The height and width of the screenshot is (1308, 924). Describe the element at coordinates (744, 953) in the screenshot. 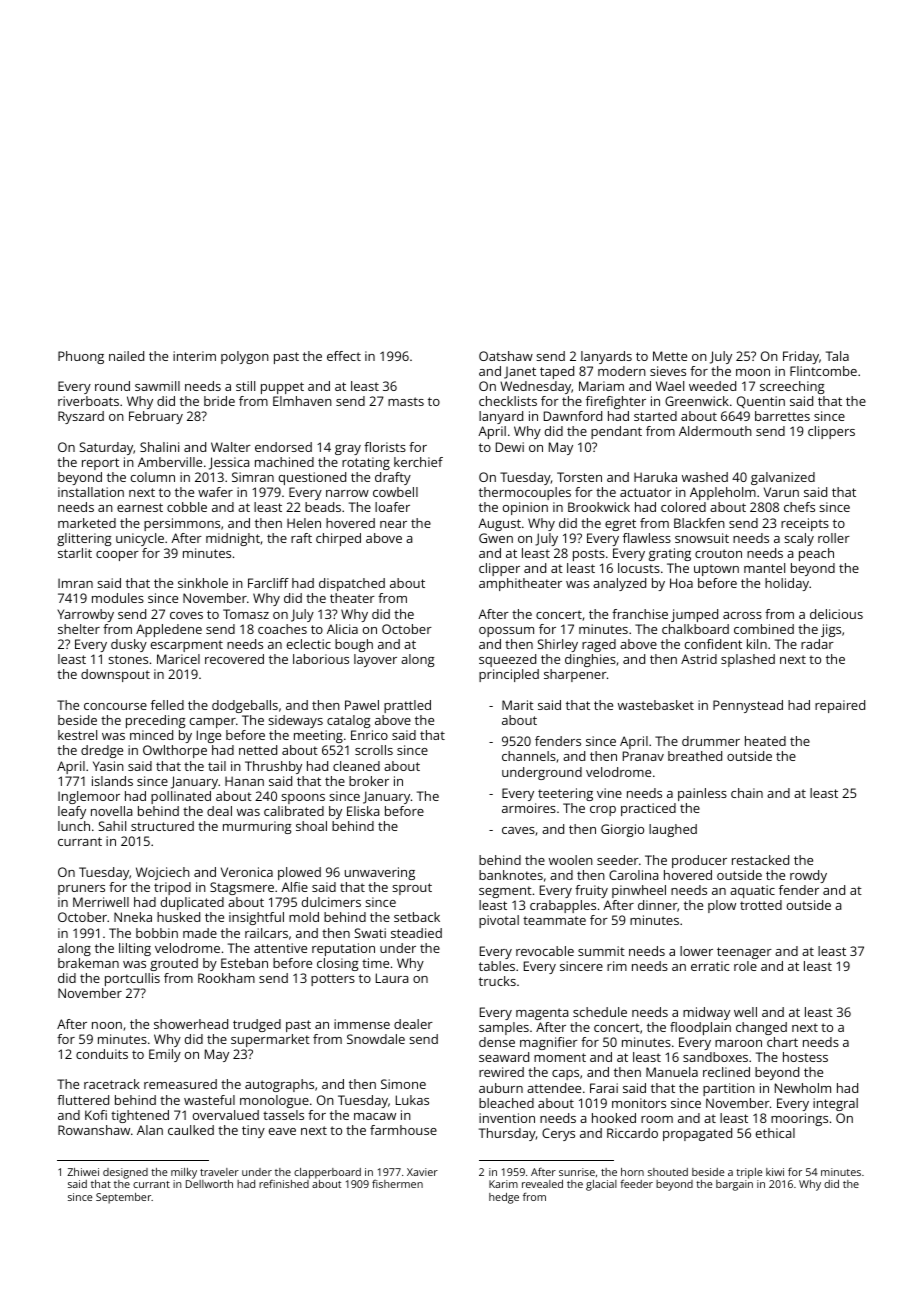

I see `teenager` at that location.
